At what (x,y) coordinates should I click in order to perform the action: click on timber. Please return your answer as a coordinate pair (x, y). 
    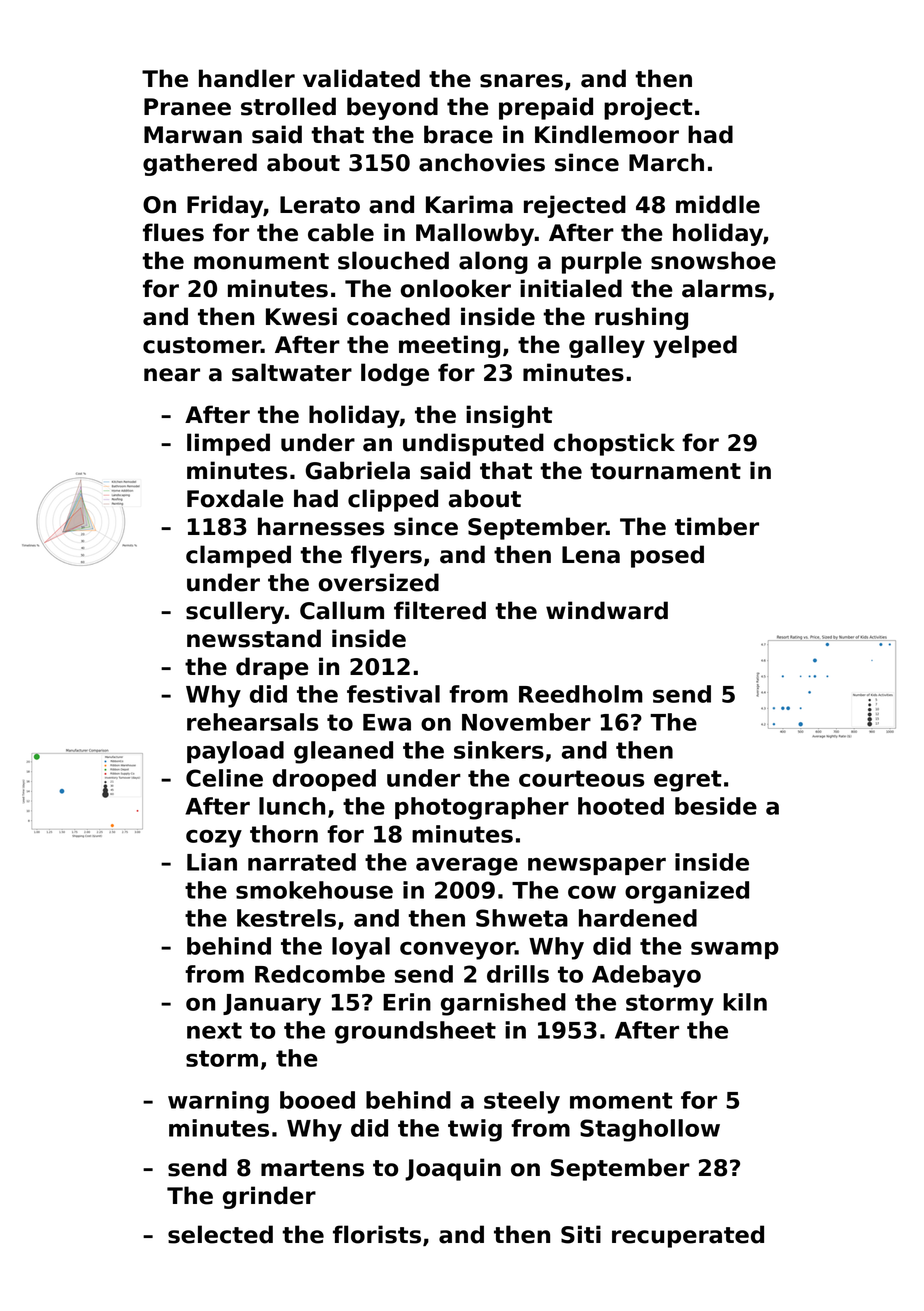
    Looking at the image, I should click on (717, 526).
